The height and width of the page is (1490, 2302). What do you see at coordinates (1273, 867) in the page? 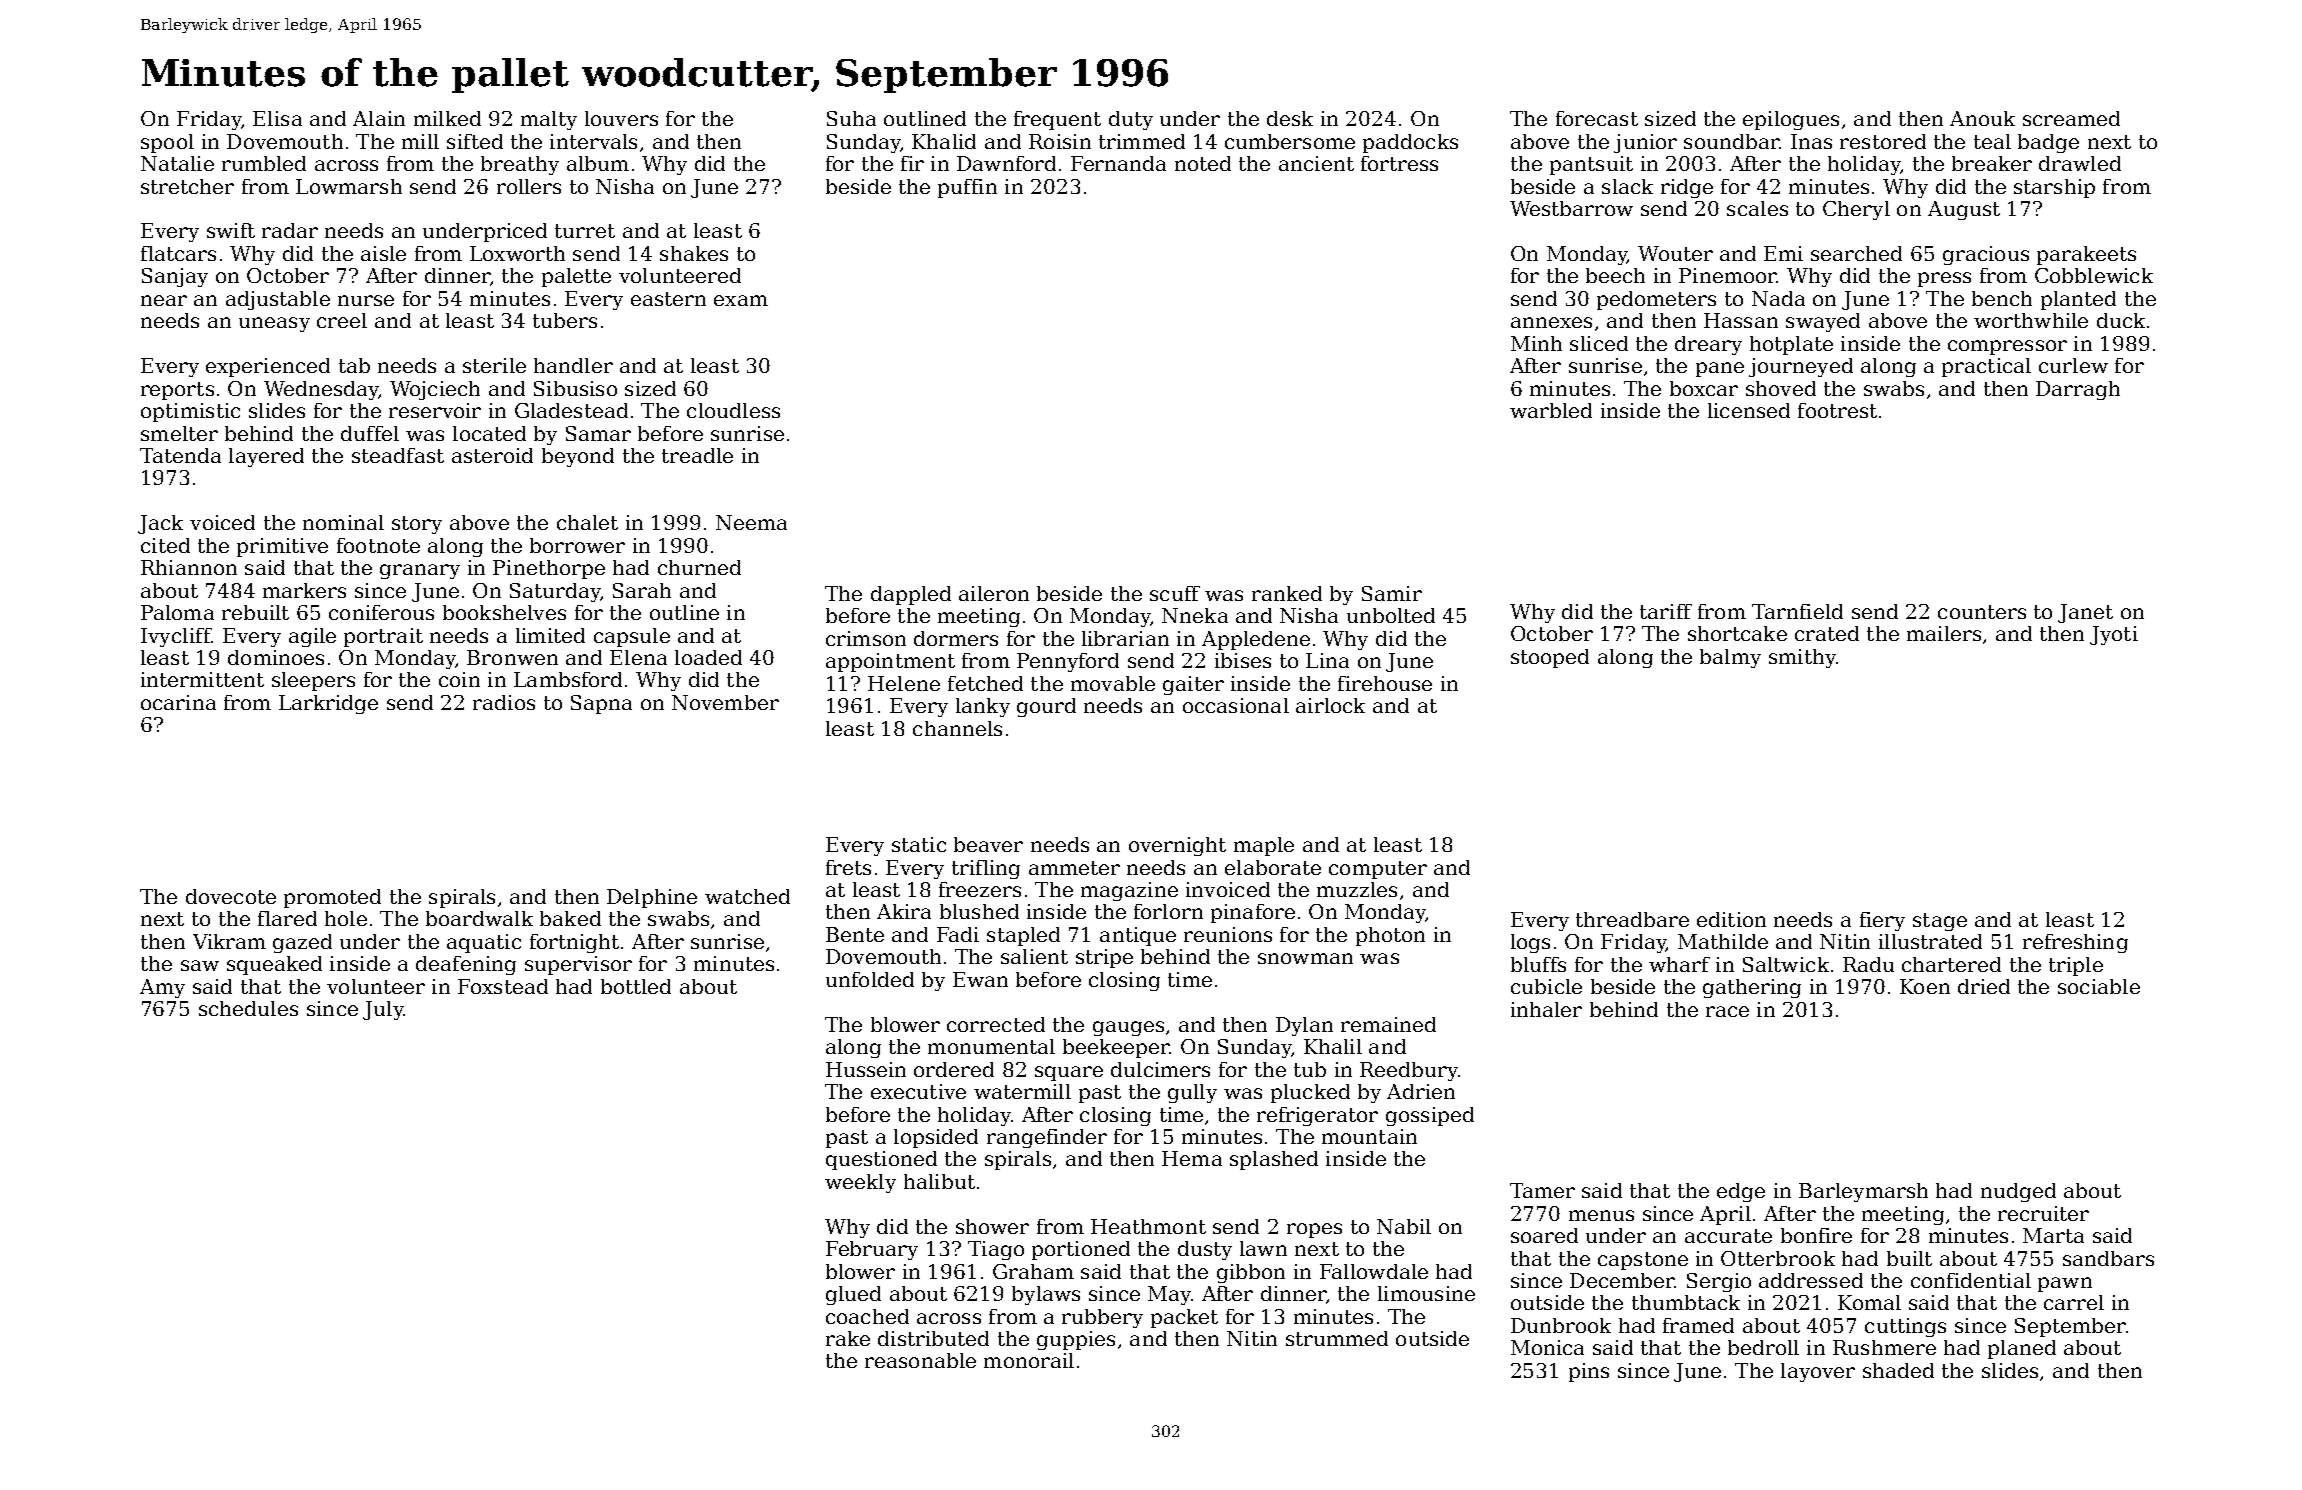
I see `elaborate` at bounding box center [1273, 867].
